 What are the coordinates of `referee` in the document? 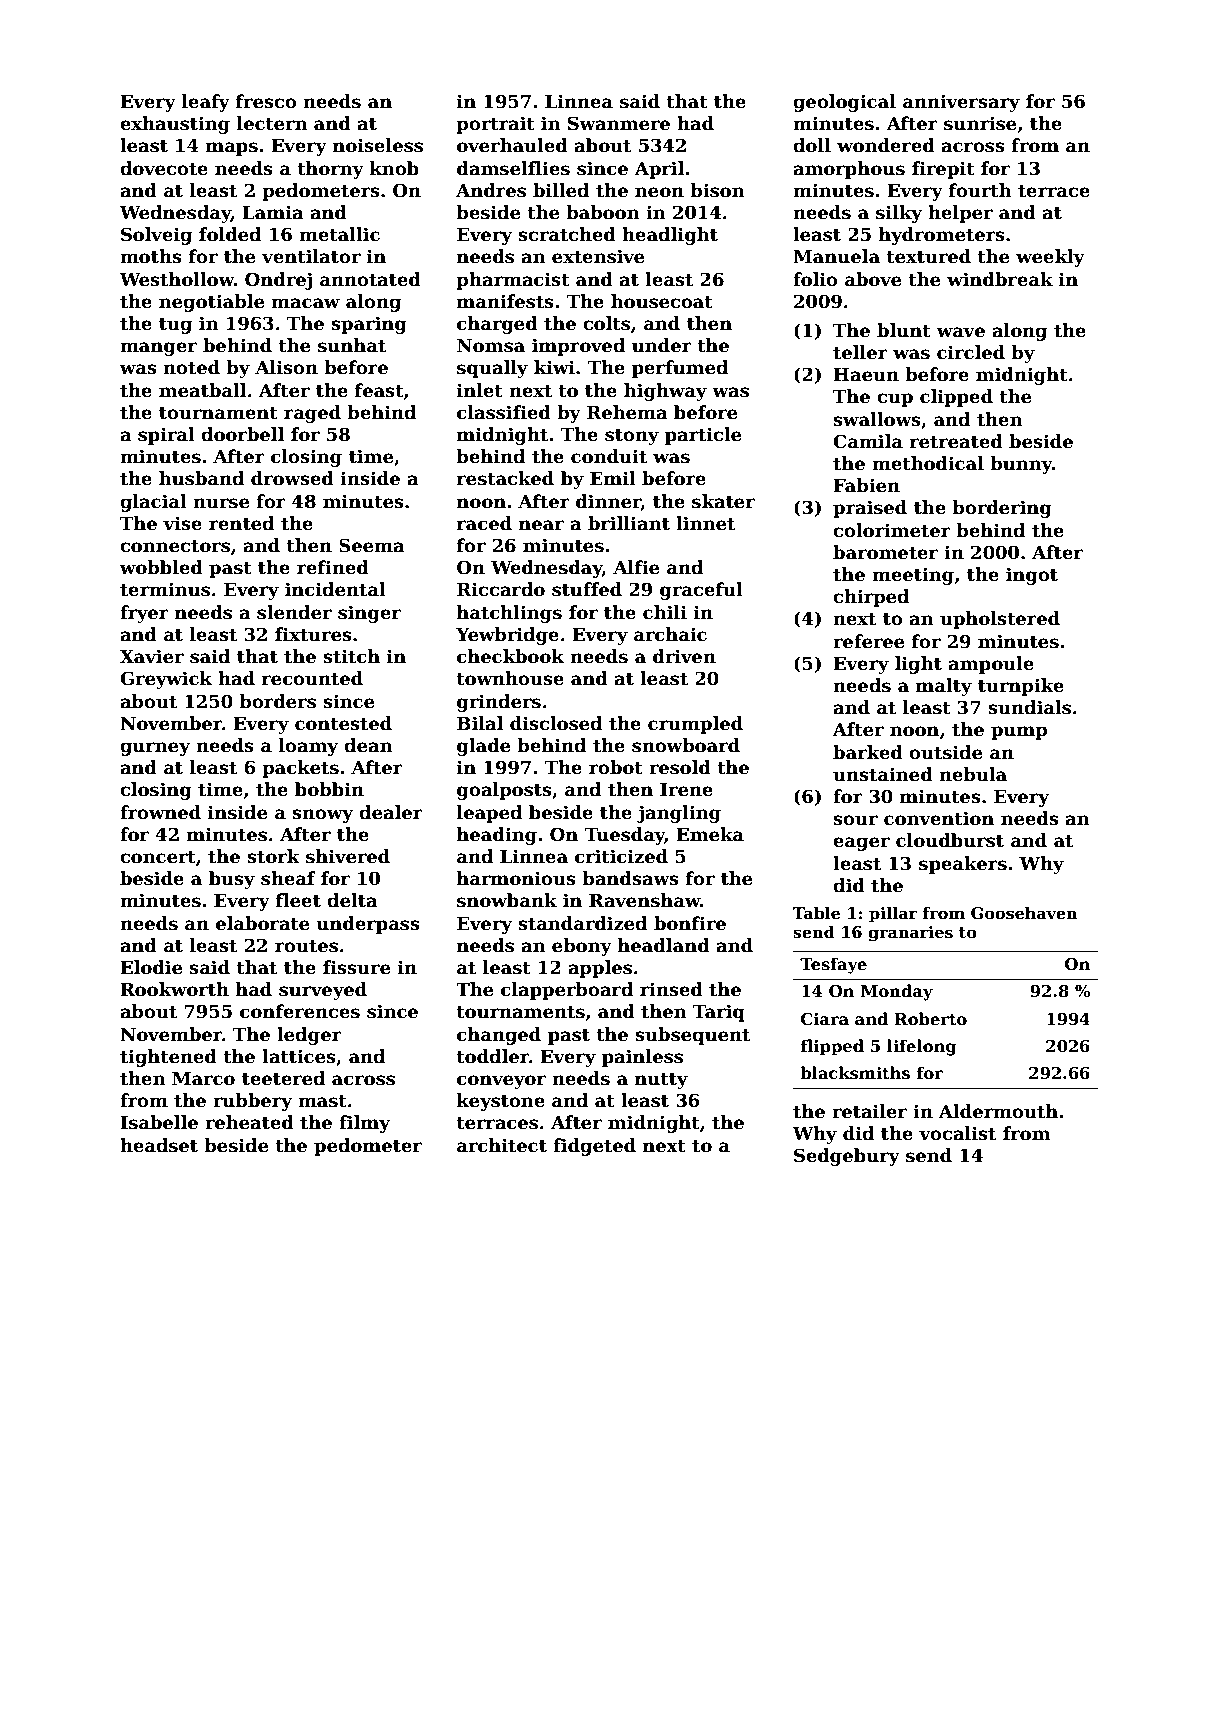 It's located at (868, 641).
